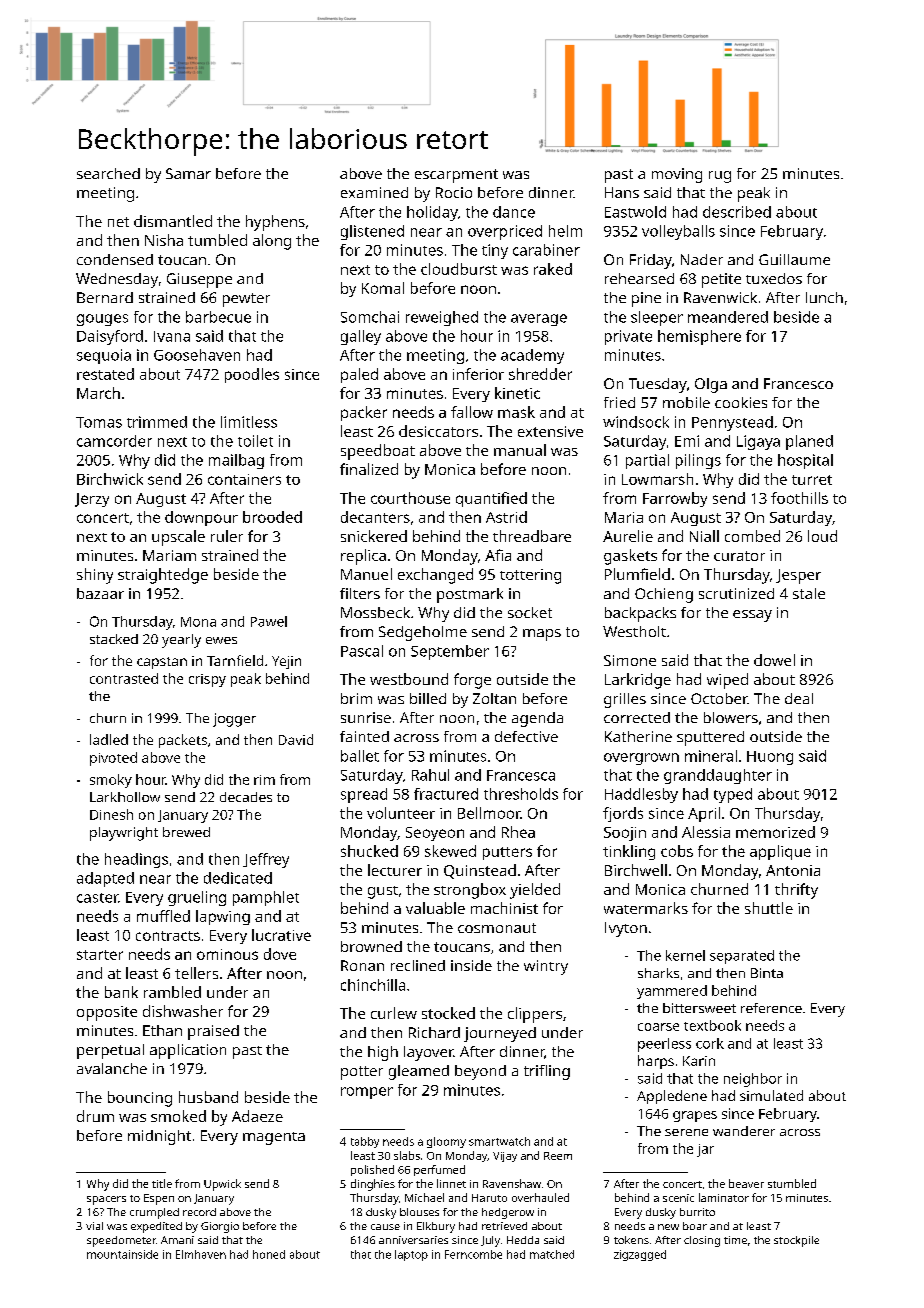 The width and height of the screenshot is (924, 1308). What do you see at coordinates (456, 176) in the screenshot?
I see `escarpment` at bounding box center [456, 176].
